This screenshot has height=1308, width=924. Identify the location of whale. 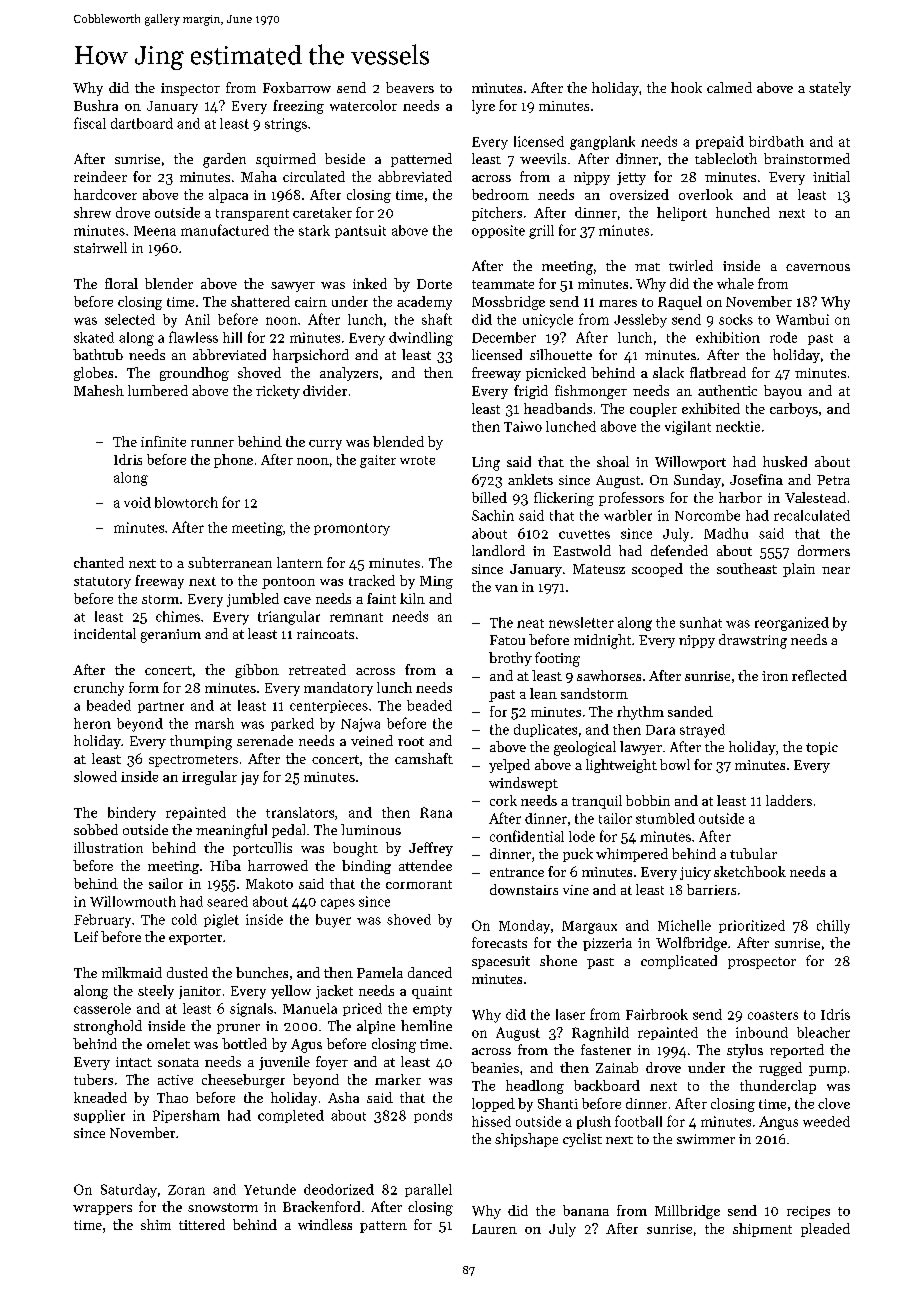
(735, 283).
